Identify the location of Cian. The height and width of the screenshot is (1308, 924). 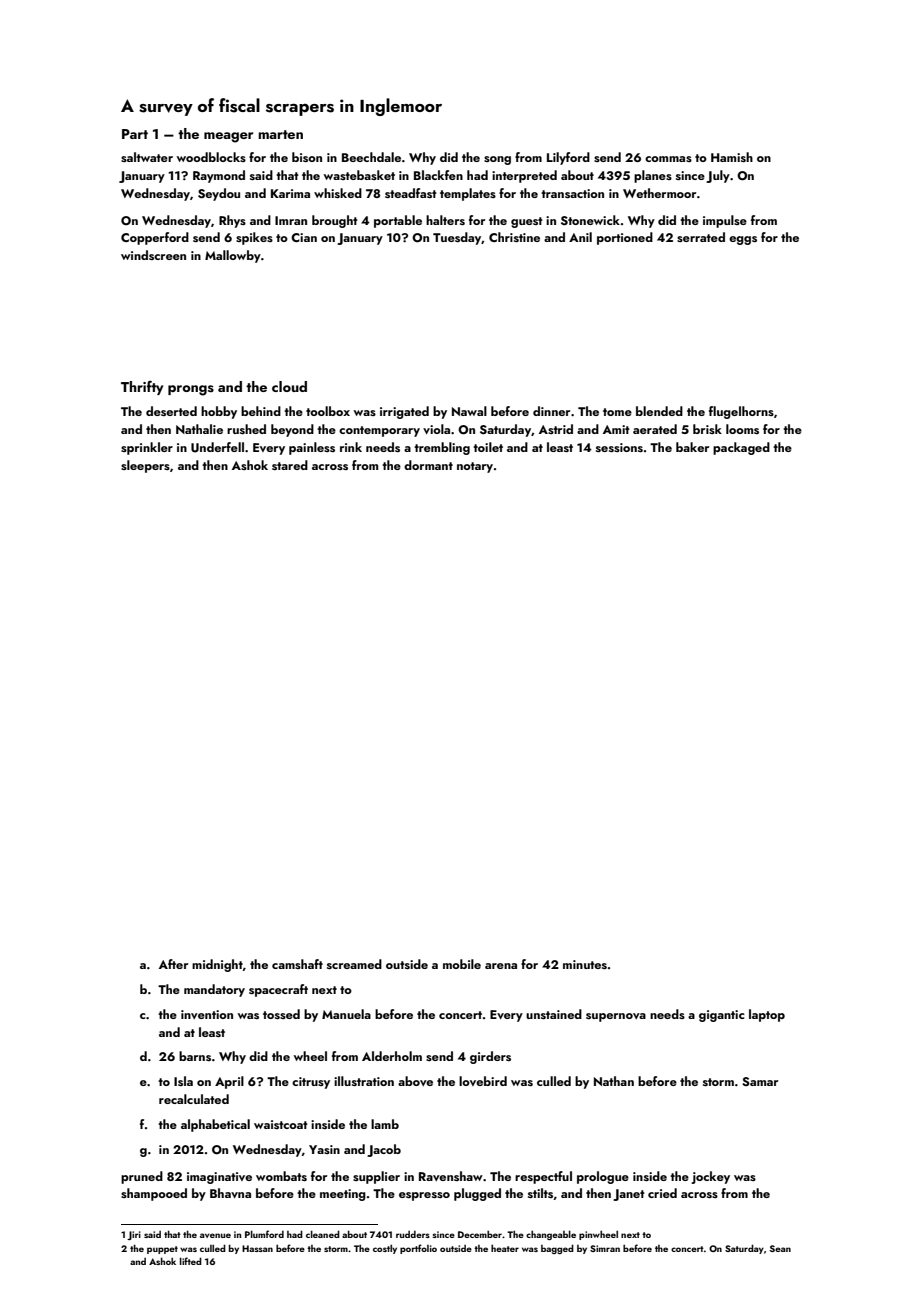
(304, 237).
